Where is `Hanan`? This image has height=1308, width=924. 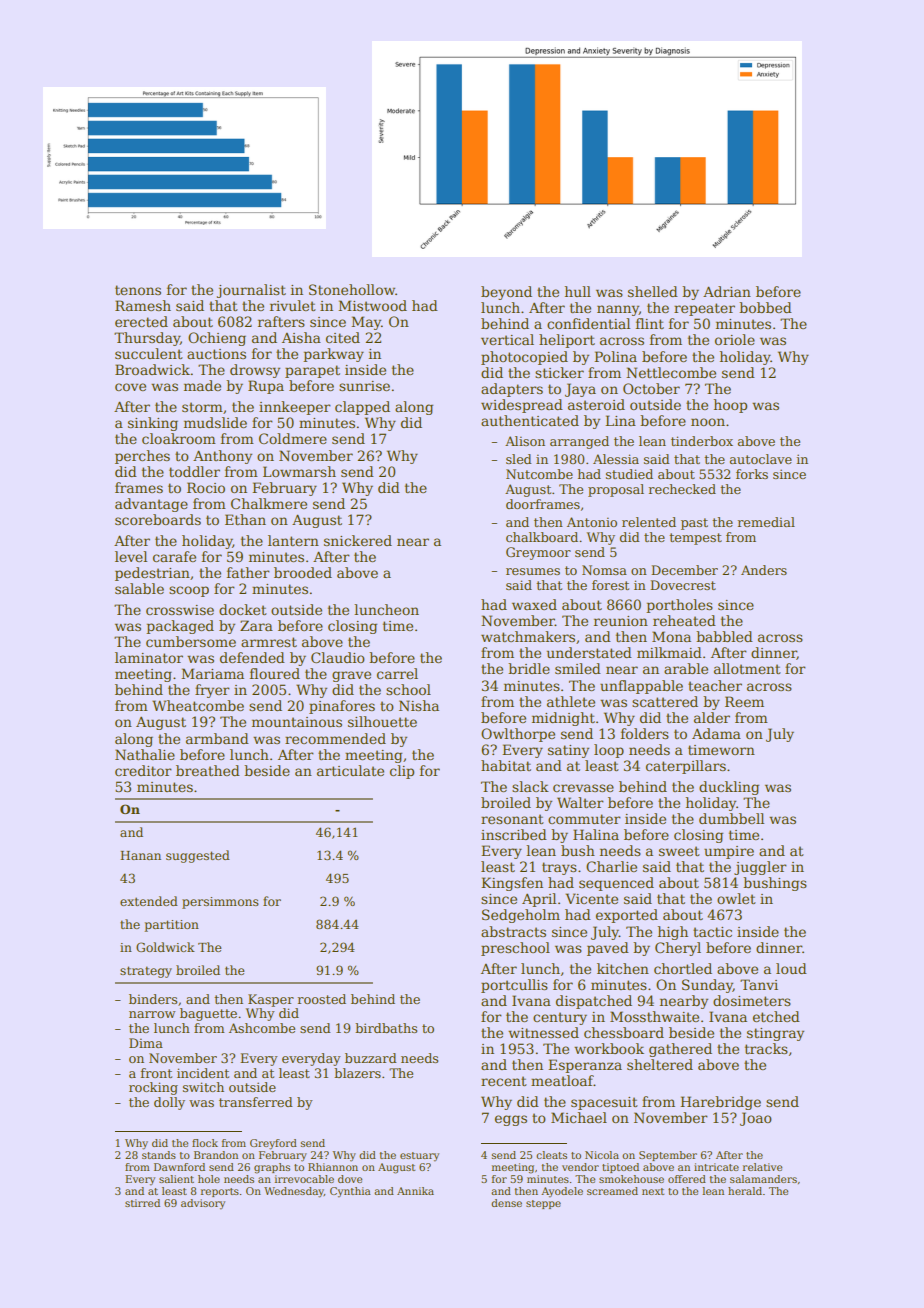
Hanan is located at coordinates (140, 855).
